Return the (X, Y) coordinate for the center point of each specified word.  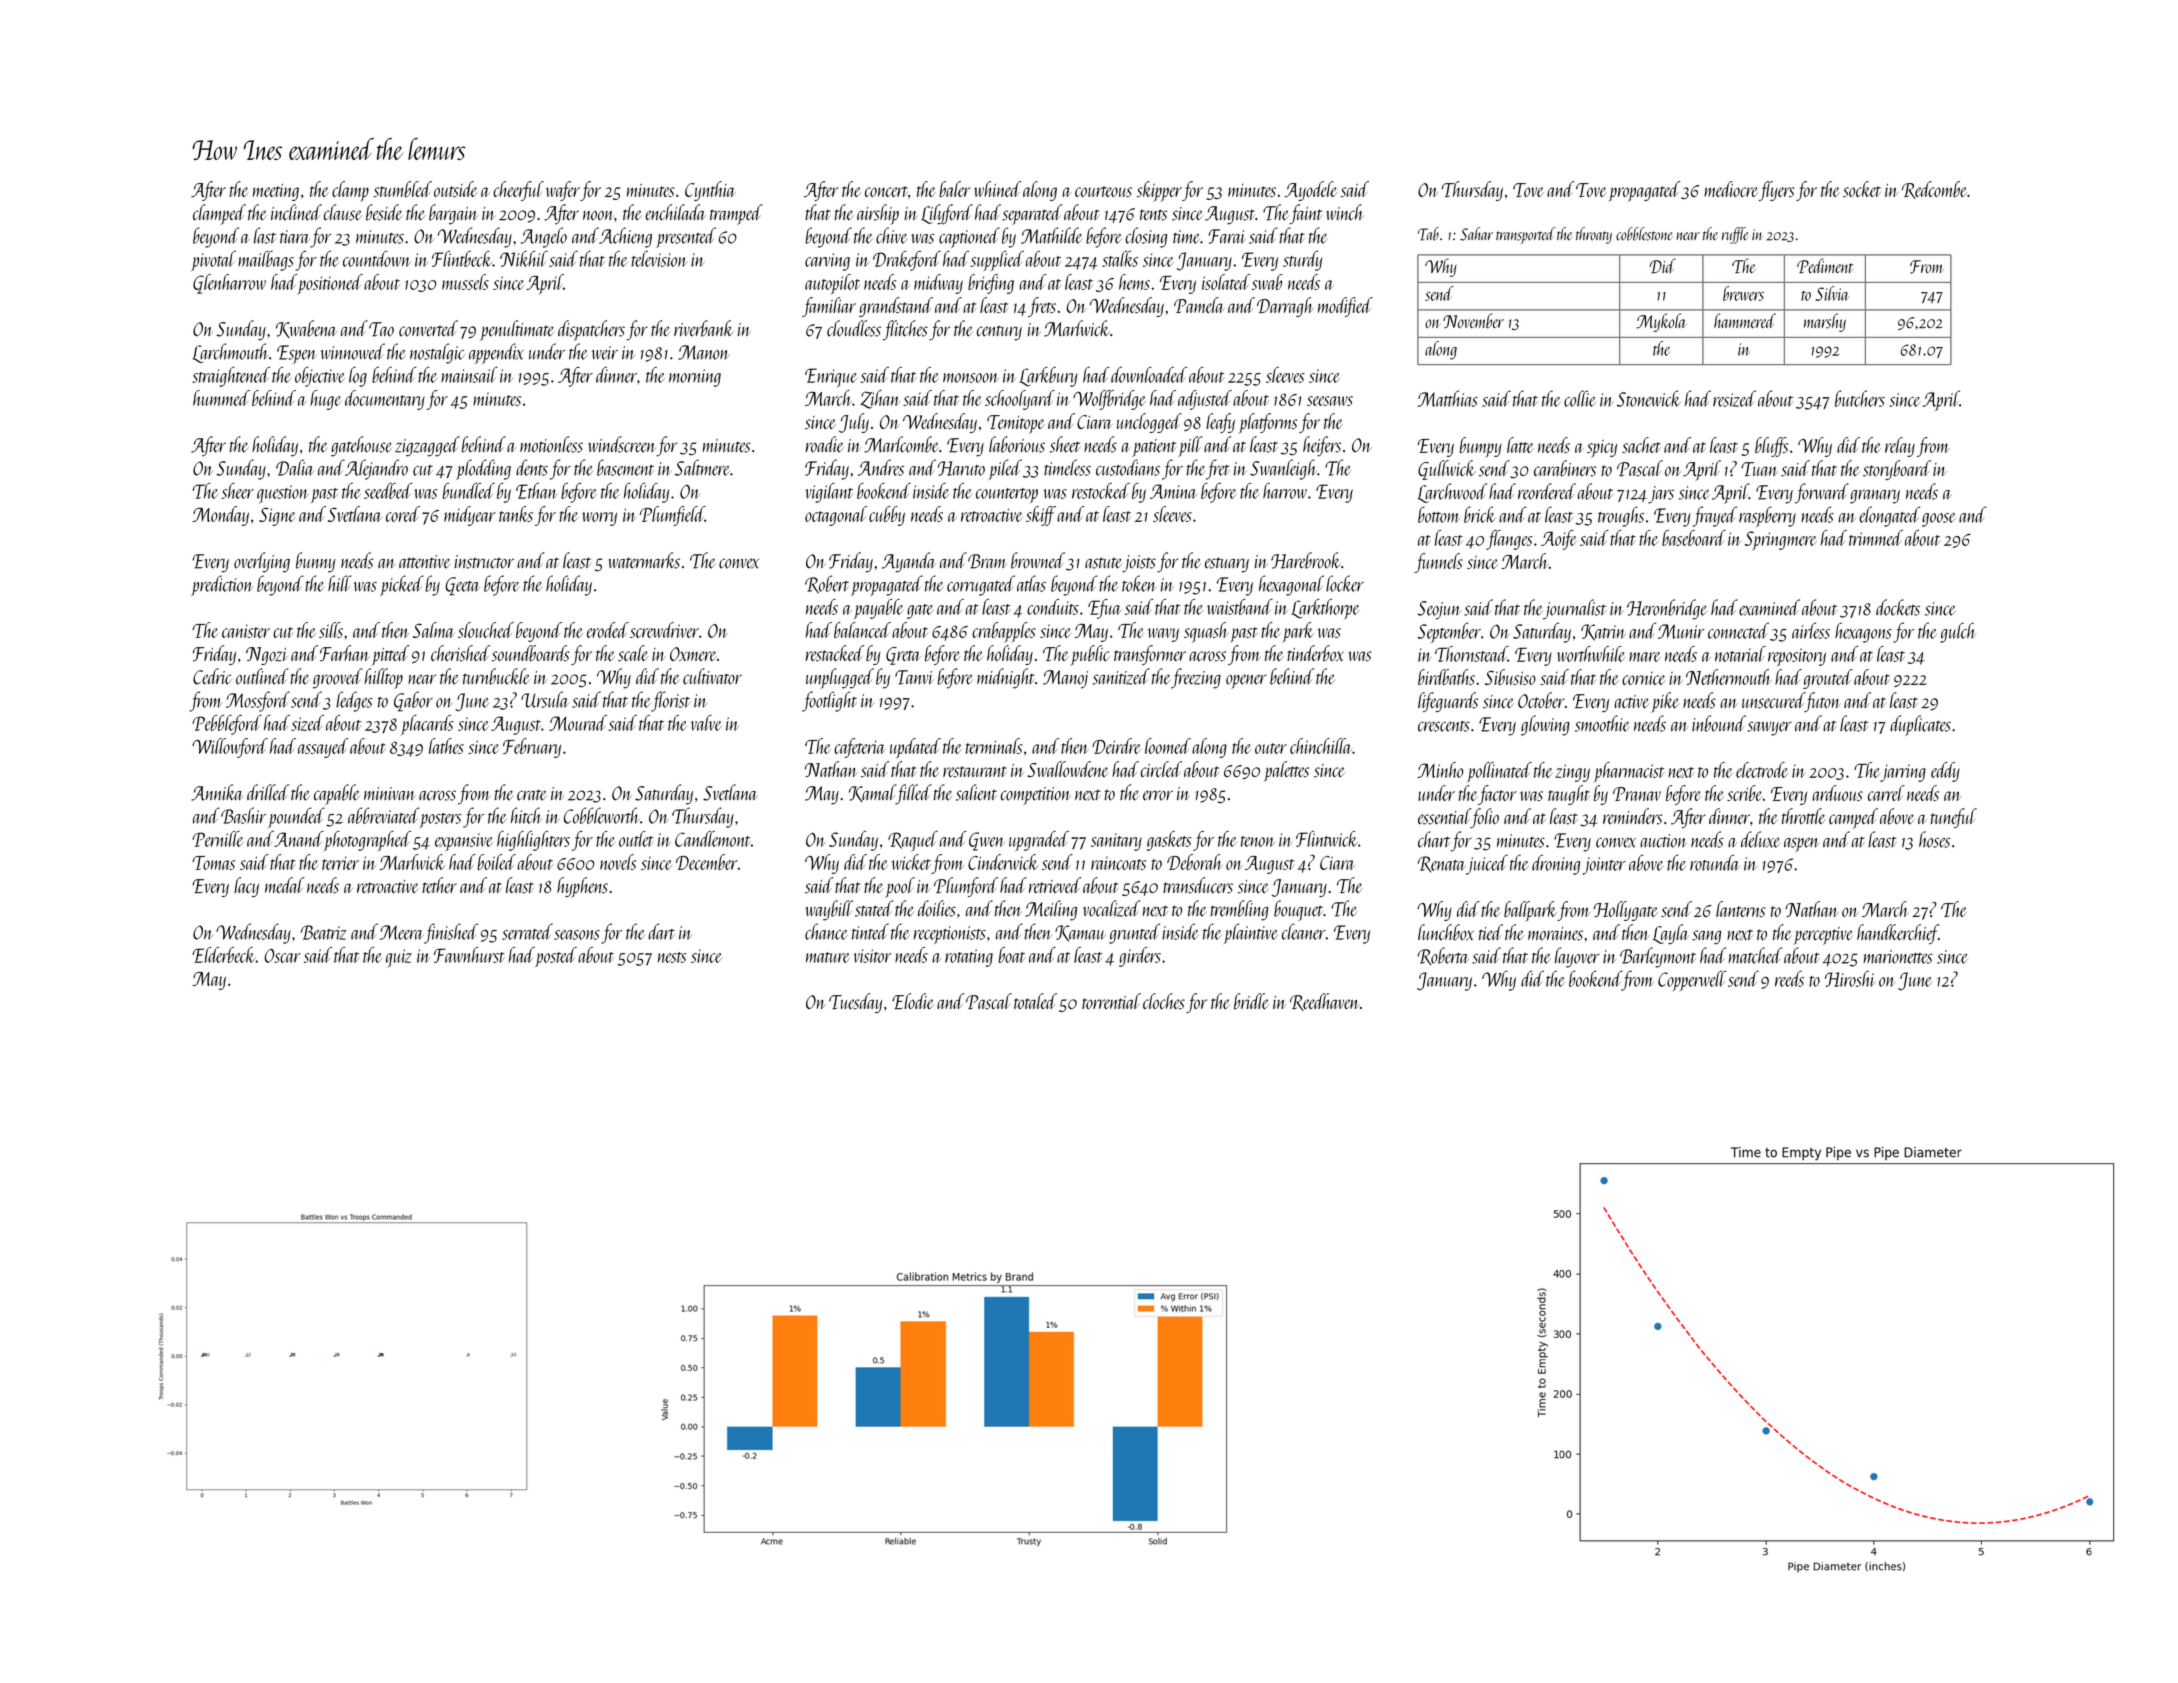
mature (828, 957)
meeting (276, 192)
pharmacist (1629, 772)
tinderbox (1315, 653)
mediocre (1731, 189)
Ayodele (1311, 191)
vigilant (829, 493)
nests (672, 957)
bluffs (1771, 447)
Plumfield (672, 516)
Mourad (578, 723)
